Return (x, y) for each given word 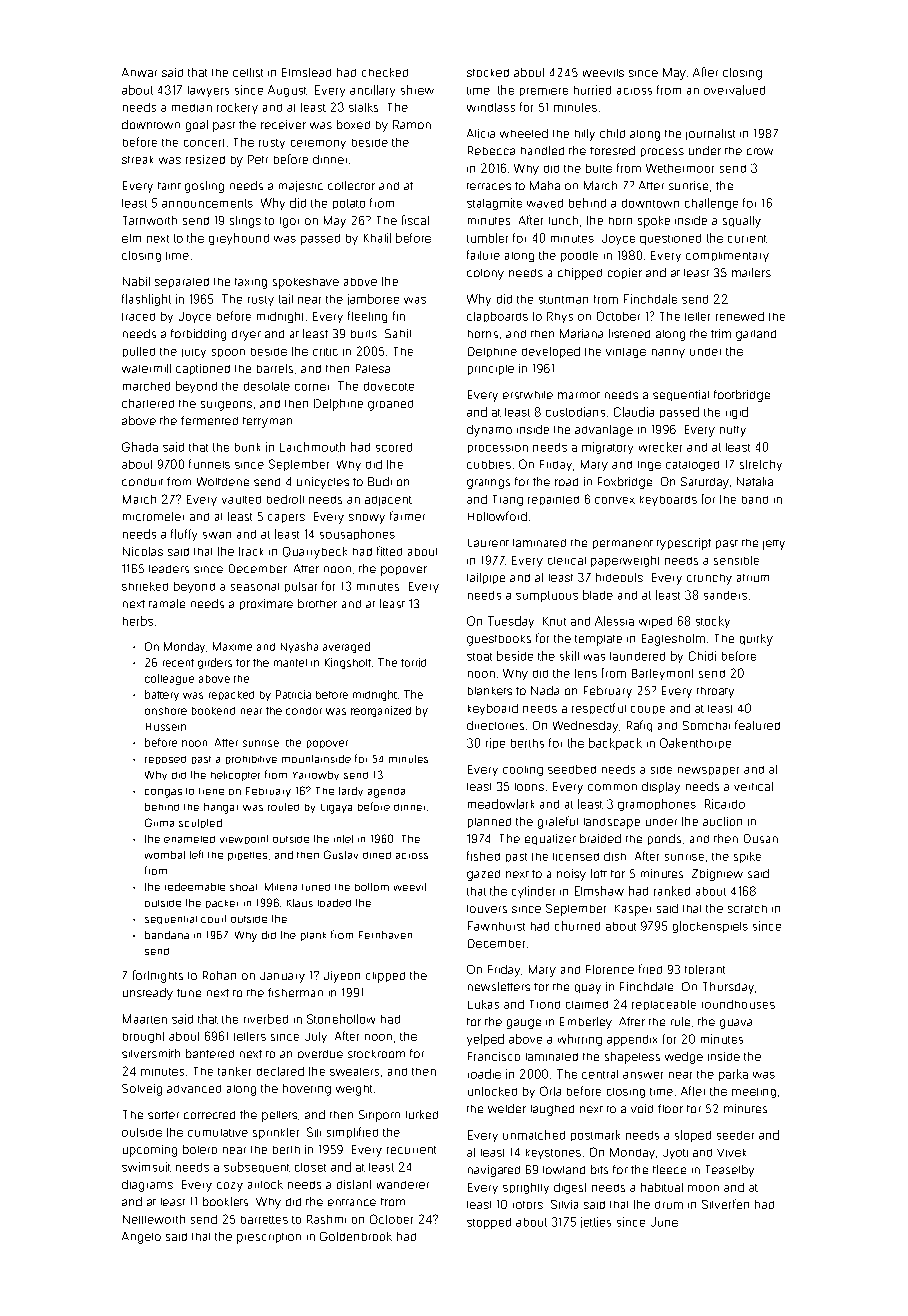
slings (245, 222)
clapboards (497, 317)
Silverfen (725, 1204)
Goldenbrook (356, 1236)
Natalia (755, 481)
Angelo (141, 1238)
